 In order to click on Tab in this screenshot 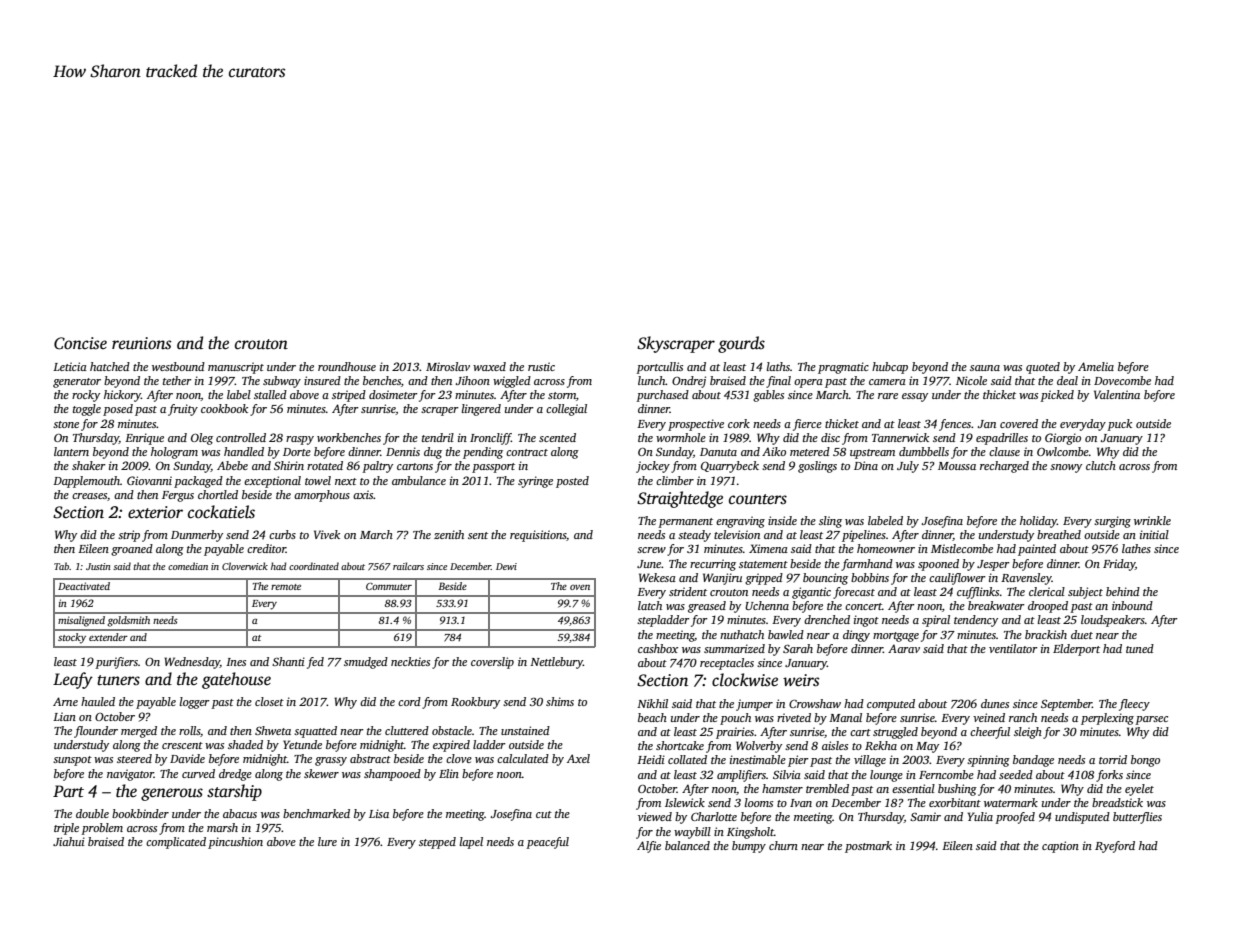, I will do `click(61, 566)`.
